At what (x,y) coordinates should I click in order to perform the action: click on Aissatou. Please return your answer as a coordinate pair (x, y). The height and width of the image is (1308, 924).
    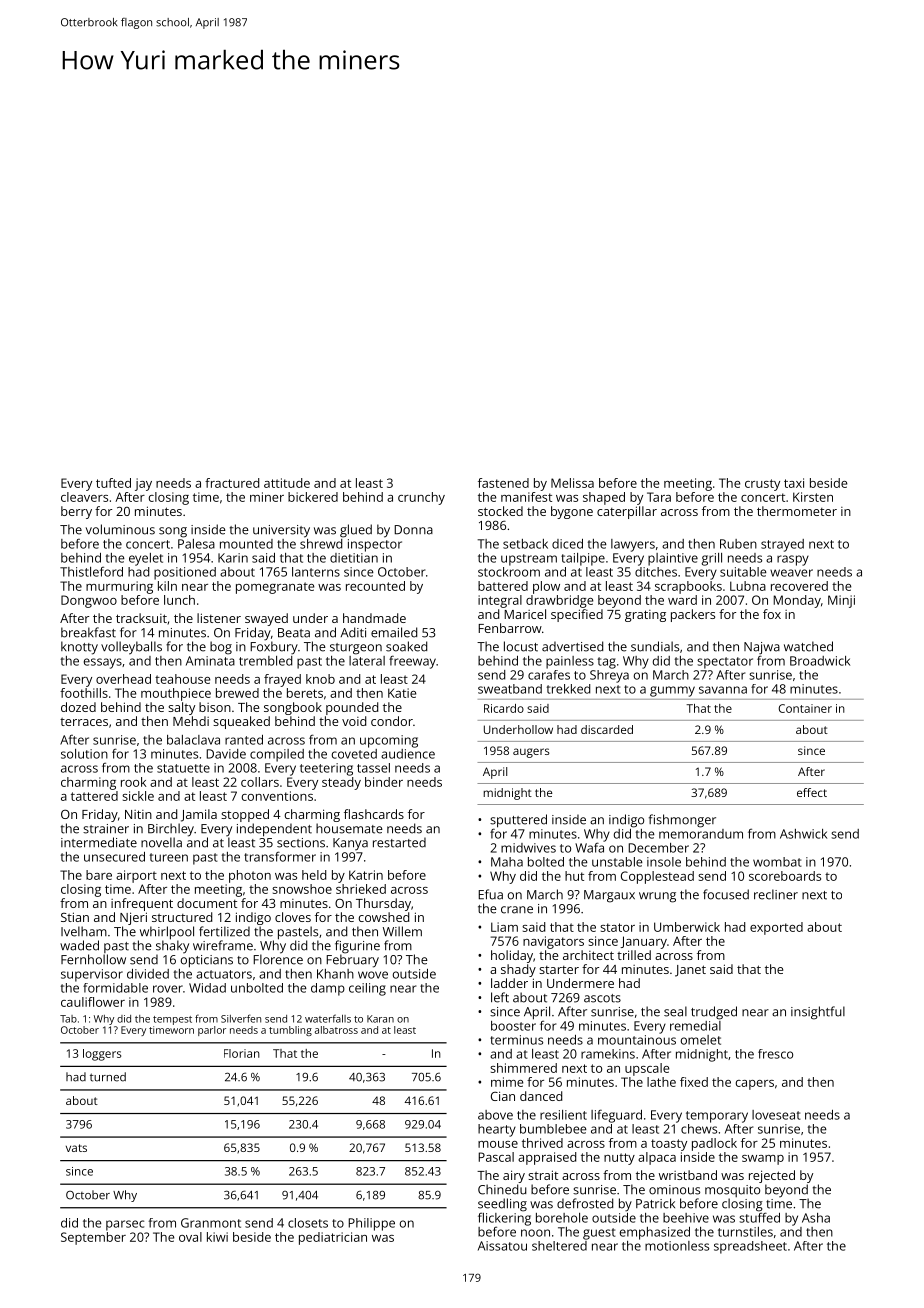
    Looking at the image, I should click on (502, 1246).
